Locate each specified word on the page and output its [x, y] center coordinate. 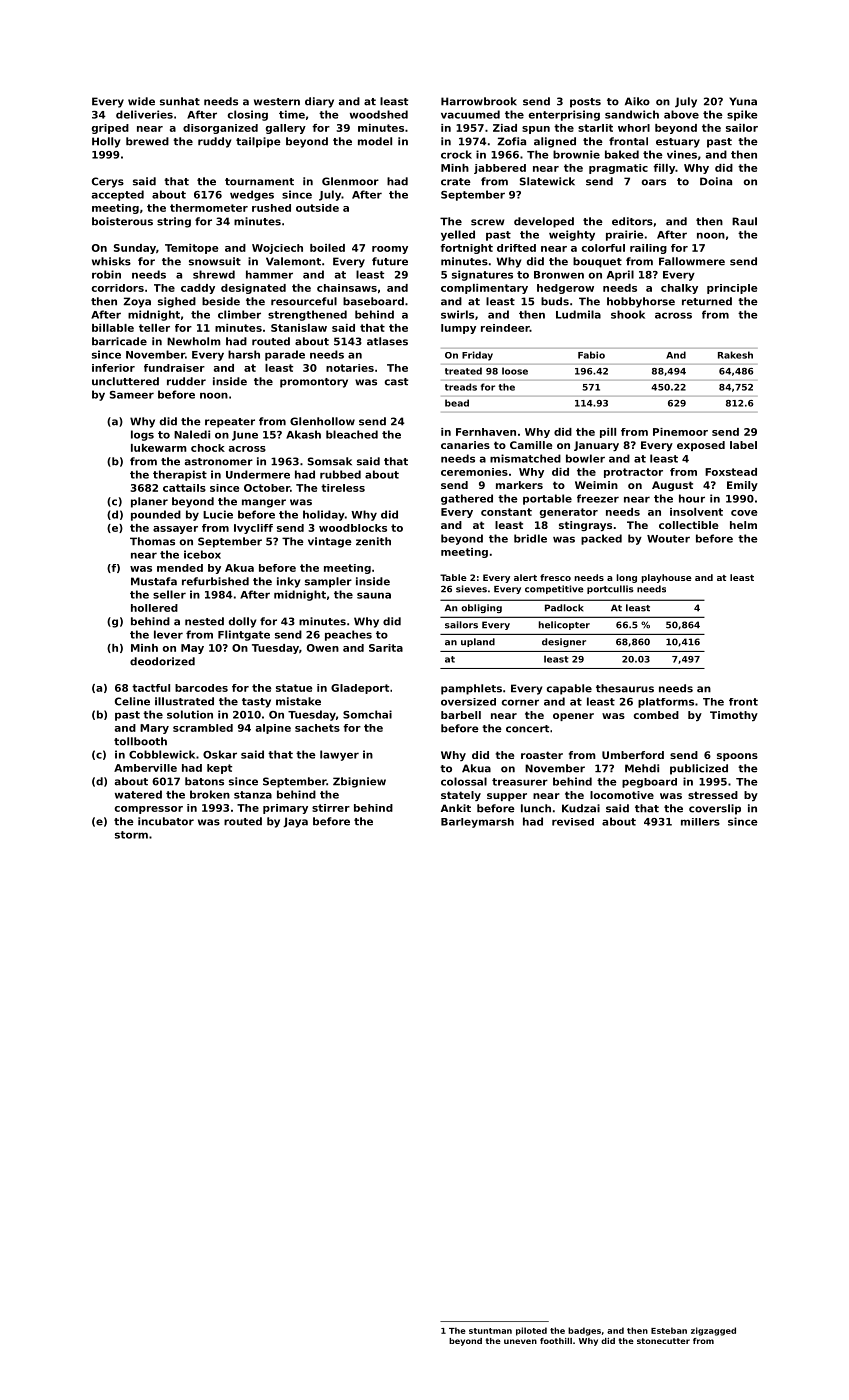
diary [319, 102]
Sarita [386, 648]
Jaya [295, 822]
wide [141, 101]
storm [131, 835]
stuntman [490, 1331]
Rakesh [735, 355]
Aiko [637, 101]
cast [396, 382]
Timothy [734, 716]
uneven [520, 1341]
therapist [180, 475]
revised [573, 822]
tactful [151, 688]
